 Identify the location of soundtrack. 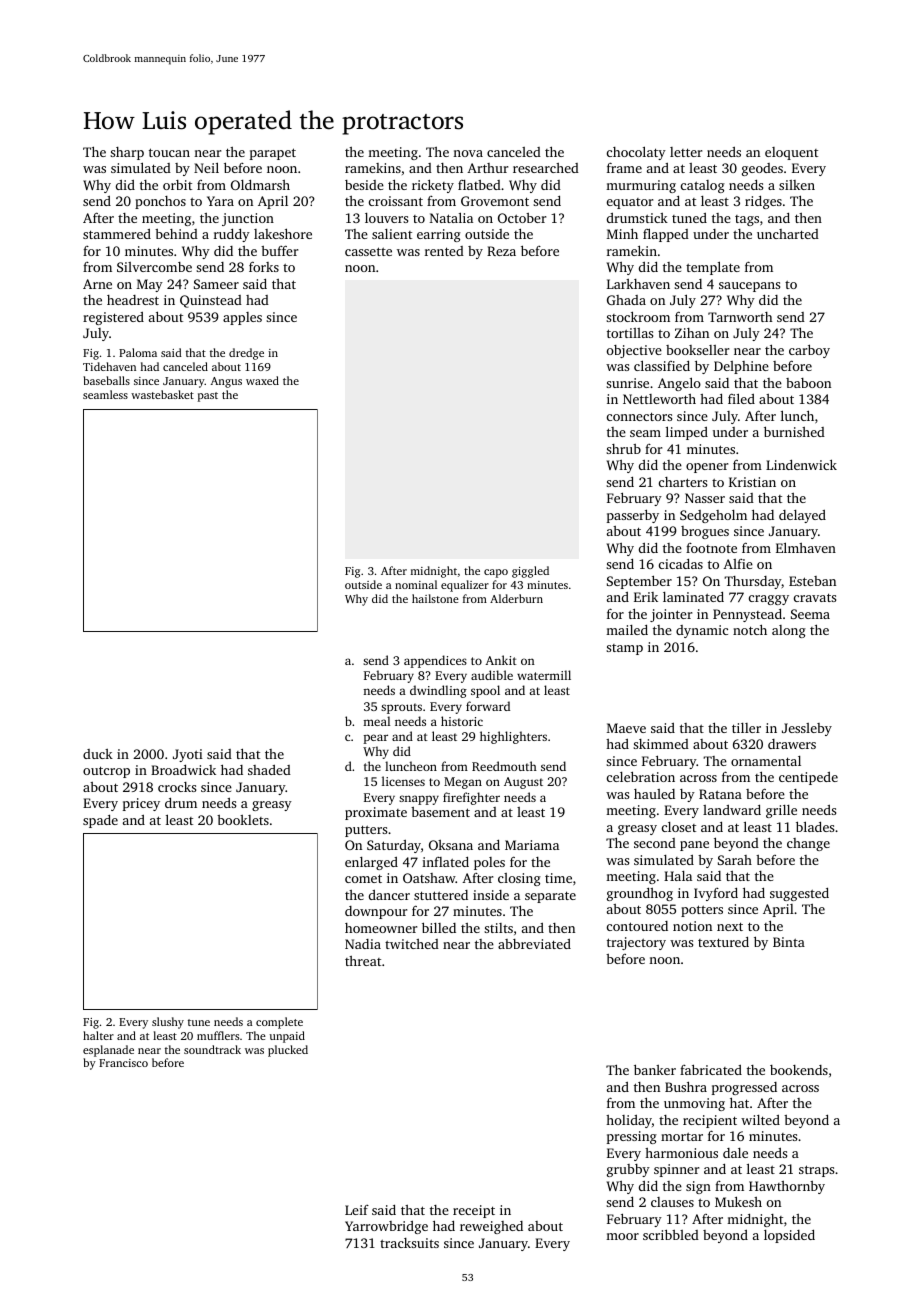
(212, 1049).
